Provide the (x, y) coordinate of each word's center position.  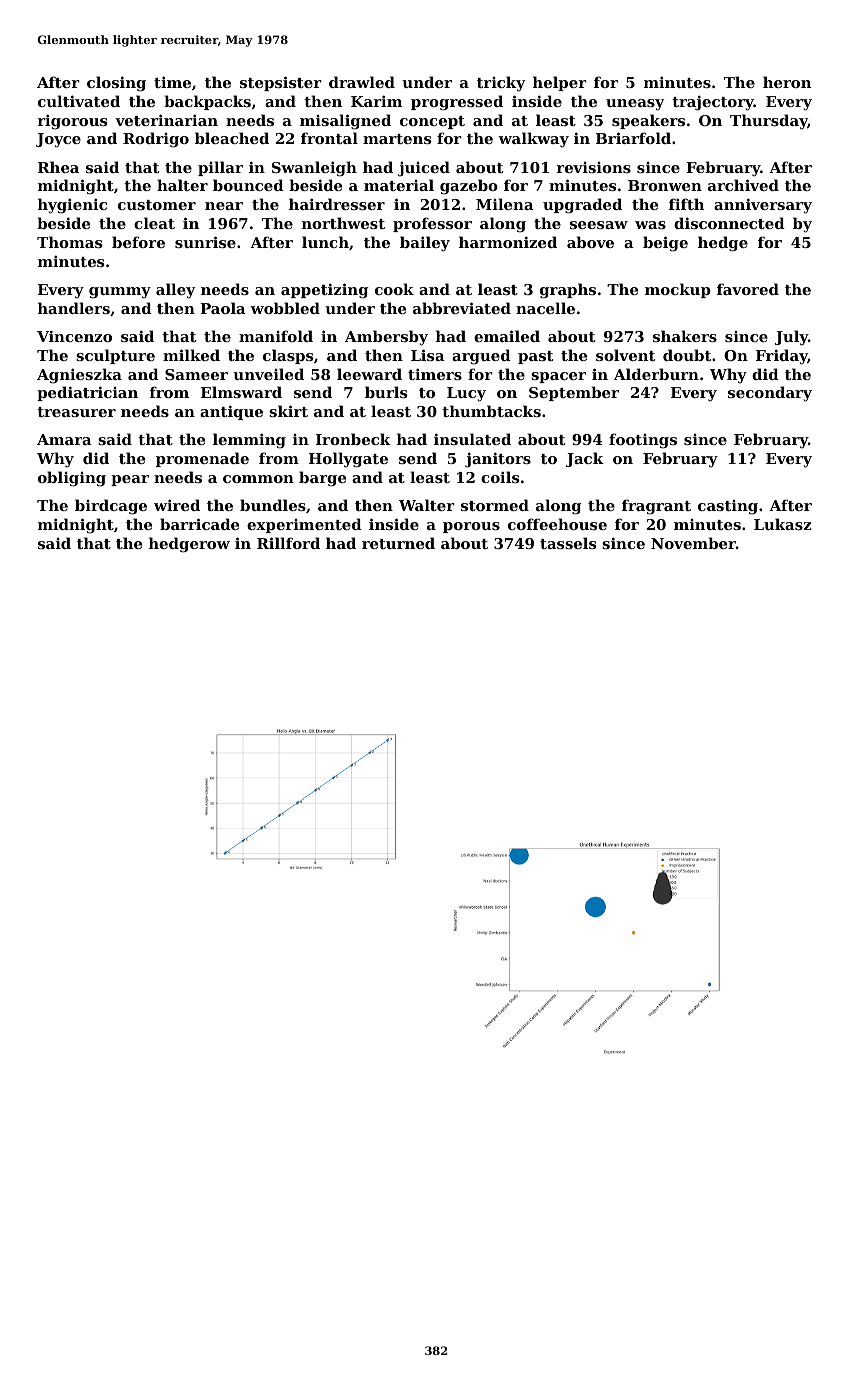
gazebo (469, 187)
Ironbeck (353, 439)
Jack (585, 459)
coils (500, 477)
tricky (501, 84)
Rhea (58, 167)
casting (728, 507)
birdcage (111, 507)
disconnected (729, 223)
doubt (687, 355)
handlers (74, 308)
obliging (72, 479)
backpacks (207, 102)
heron (787, 82)
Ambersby (386, 338)
